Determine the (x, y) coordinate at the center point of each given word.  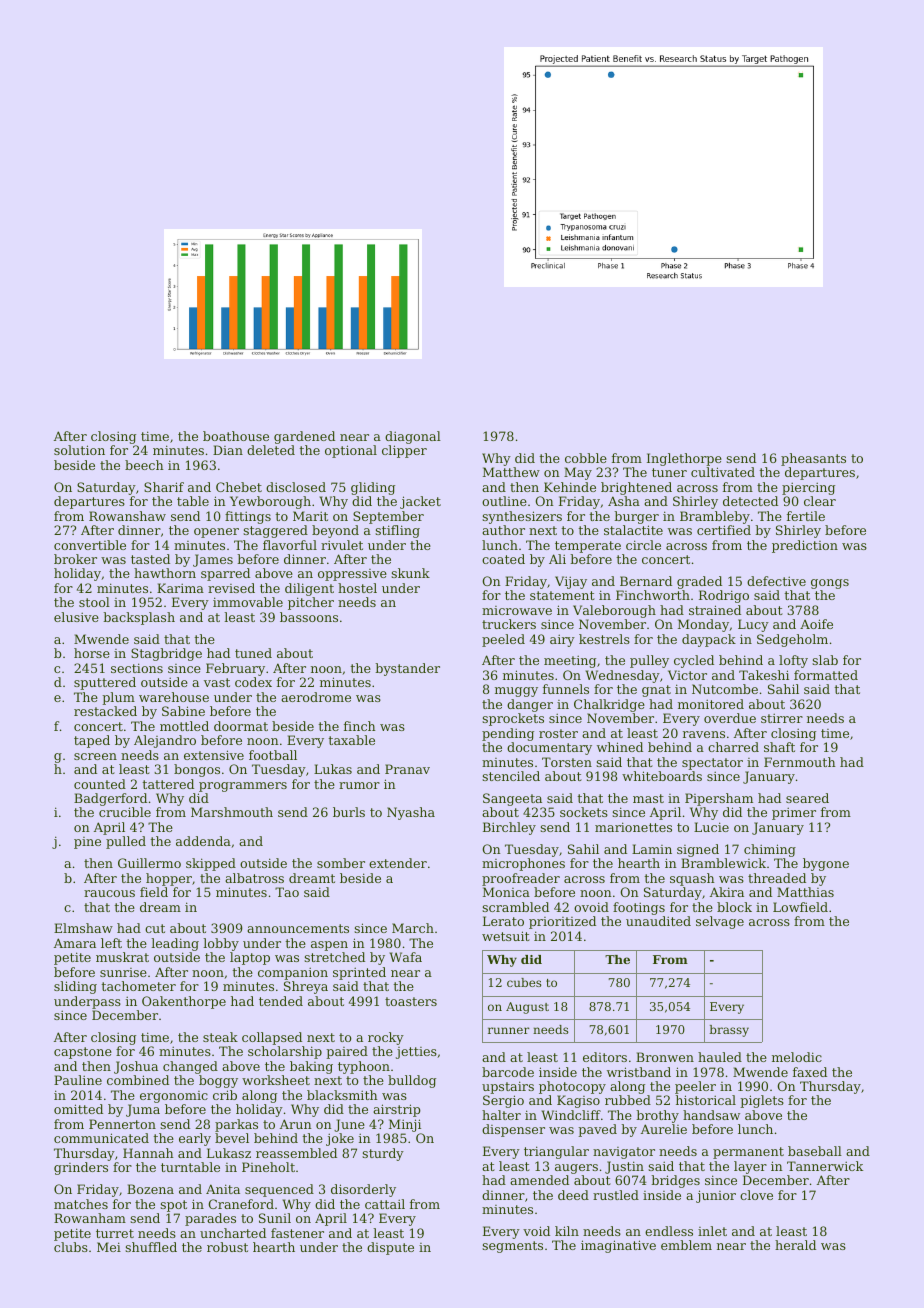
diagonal (413, 437)
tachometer (138, 986)
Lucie (711, 827)
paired (347, 1052)
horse (92, 653)
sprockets (513, 719)
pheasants (813, 459)
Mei (109, 1247)
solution (79, 450)
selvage (720, 922)
